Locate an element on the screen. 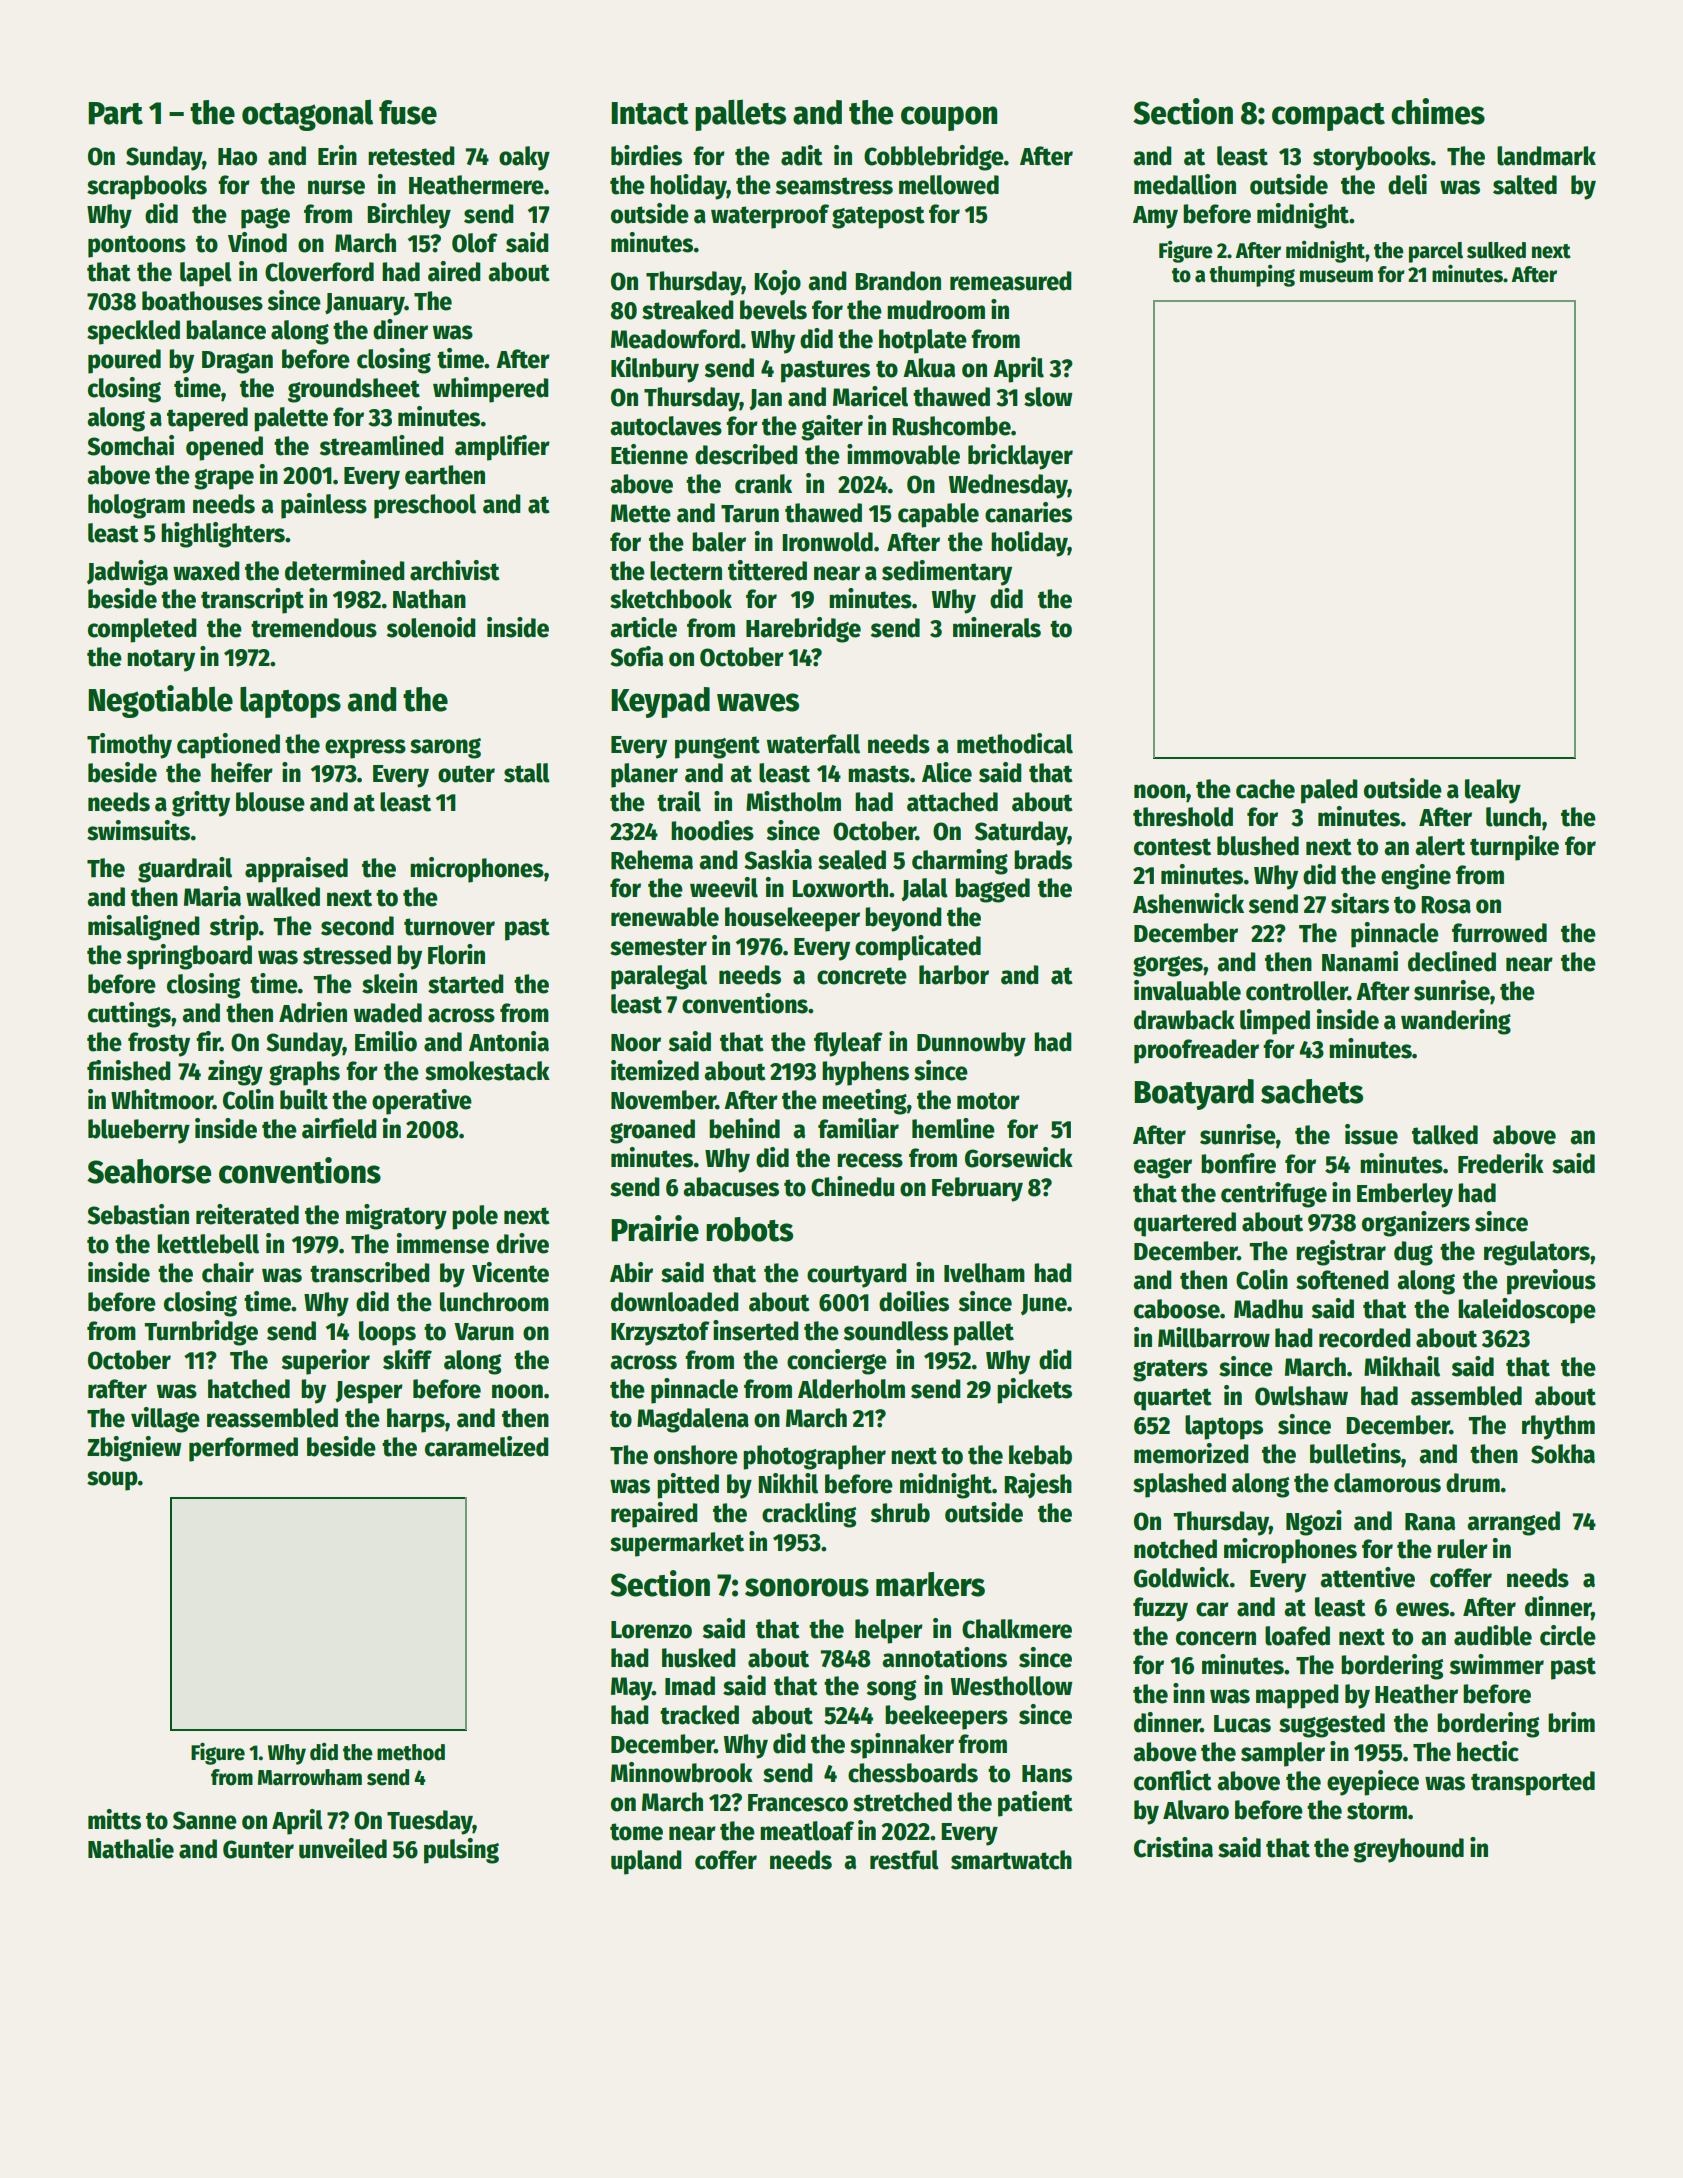 This screenshot has width=1683, height=2178. coupon is located at coordinates (949, 118).
